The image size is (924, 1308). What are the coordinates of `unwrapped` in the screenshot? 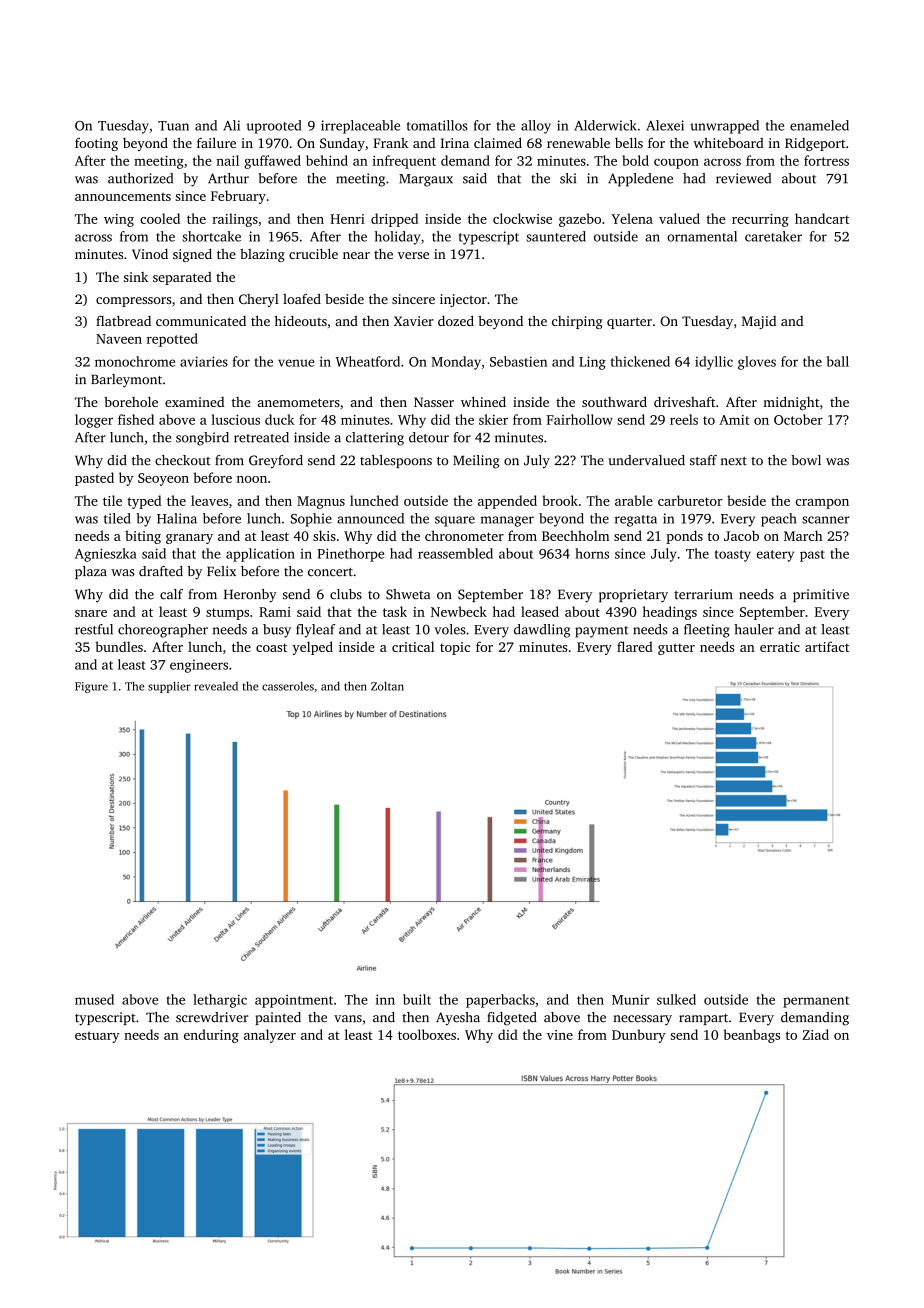 It's located at (724, 127).
